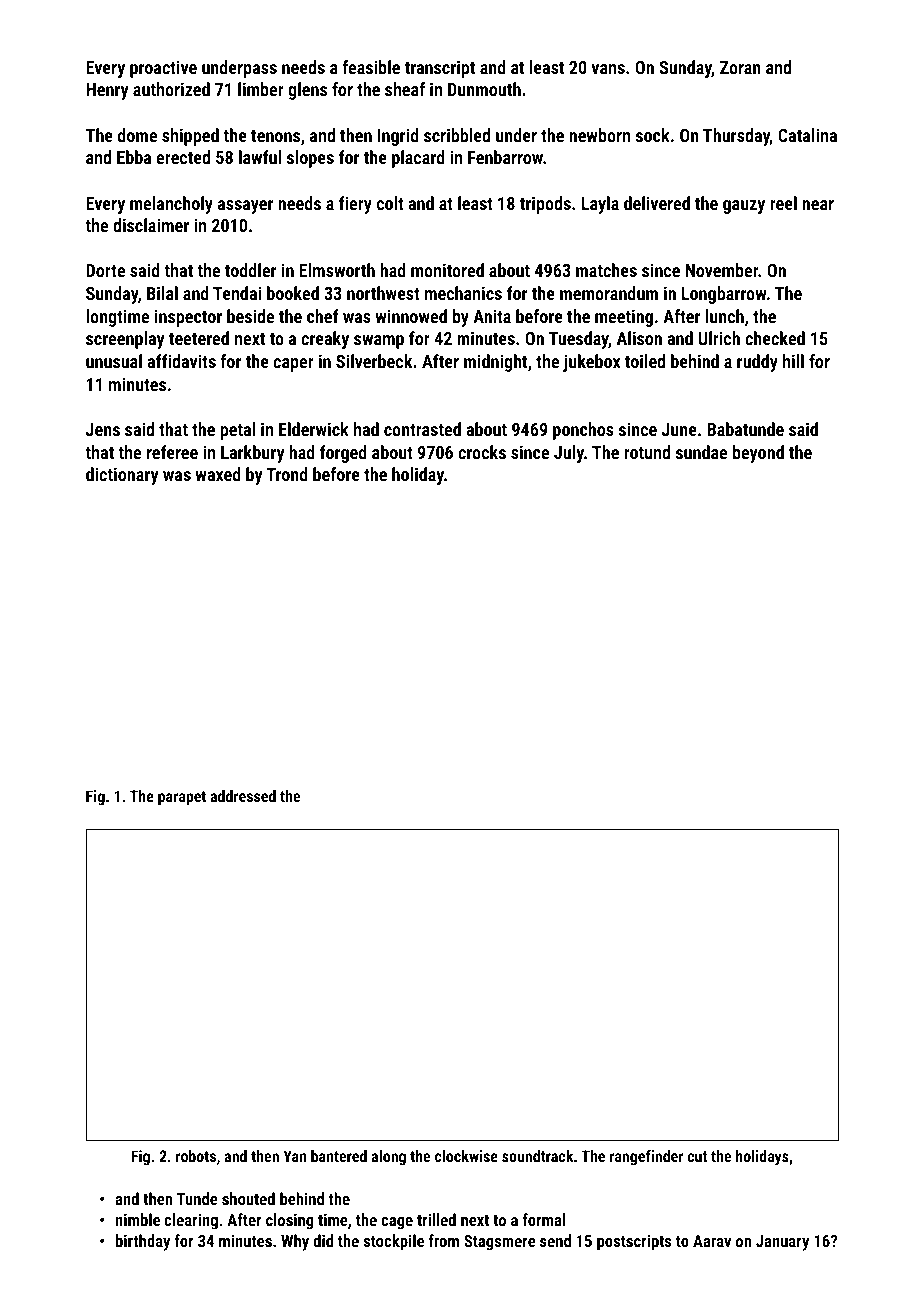 This image has height=1308, width=924. What do you see at coordinates (647, 452) in the image?
I see `rotund` at bounding box center [647, 452].
